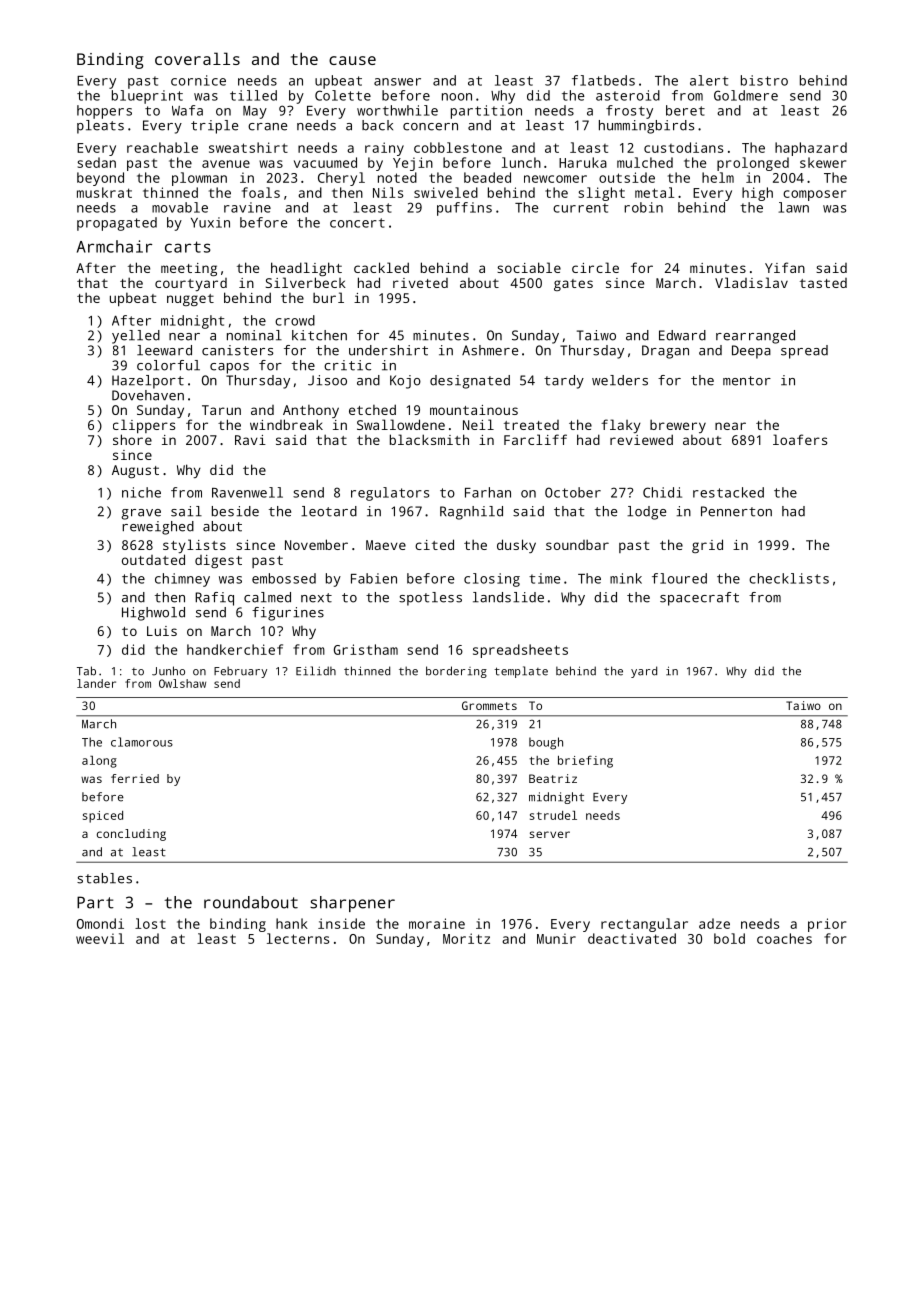 This image has width=924, height=1308. What do you see at coordinates (100, 923) in the image?
I see `Omondi` at bounding box center [100, 923].
